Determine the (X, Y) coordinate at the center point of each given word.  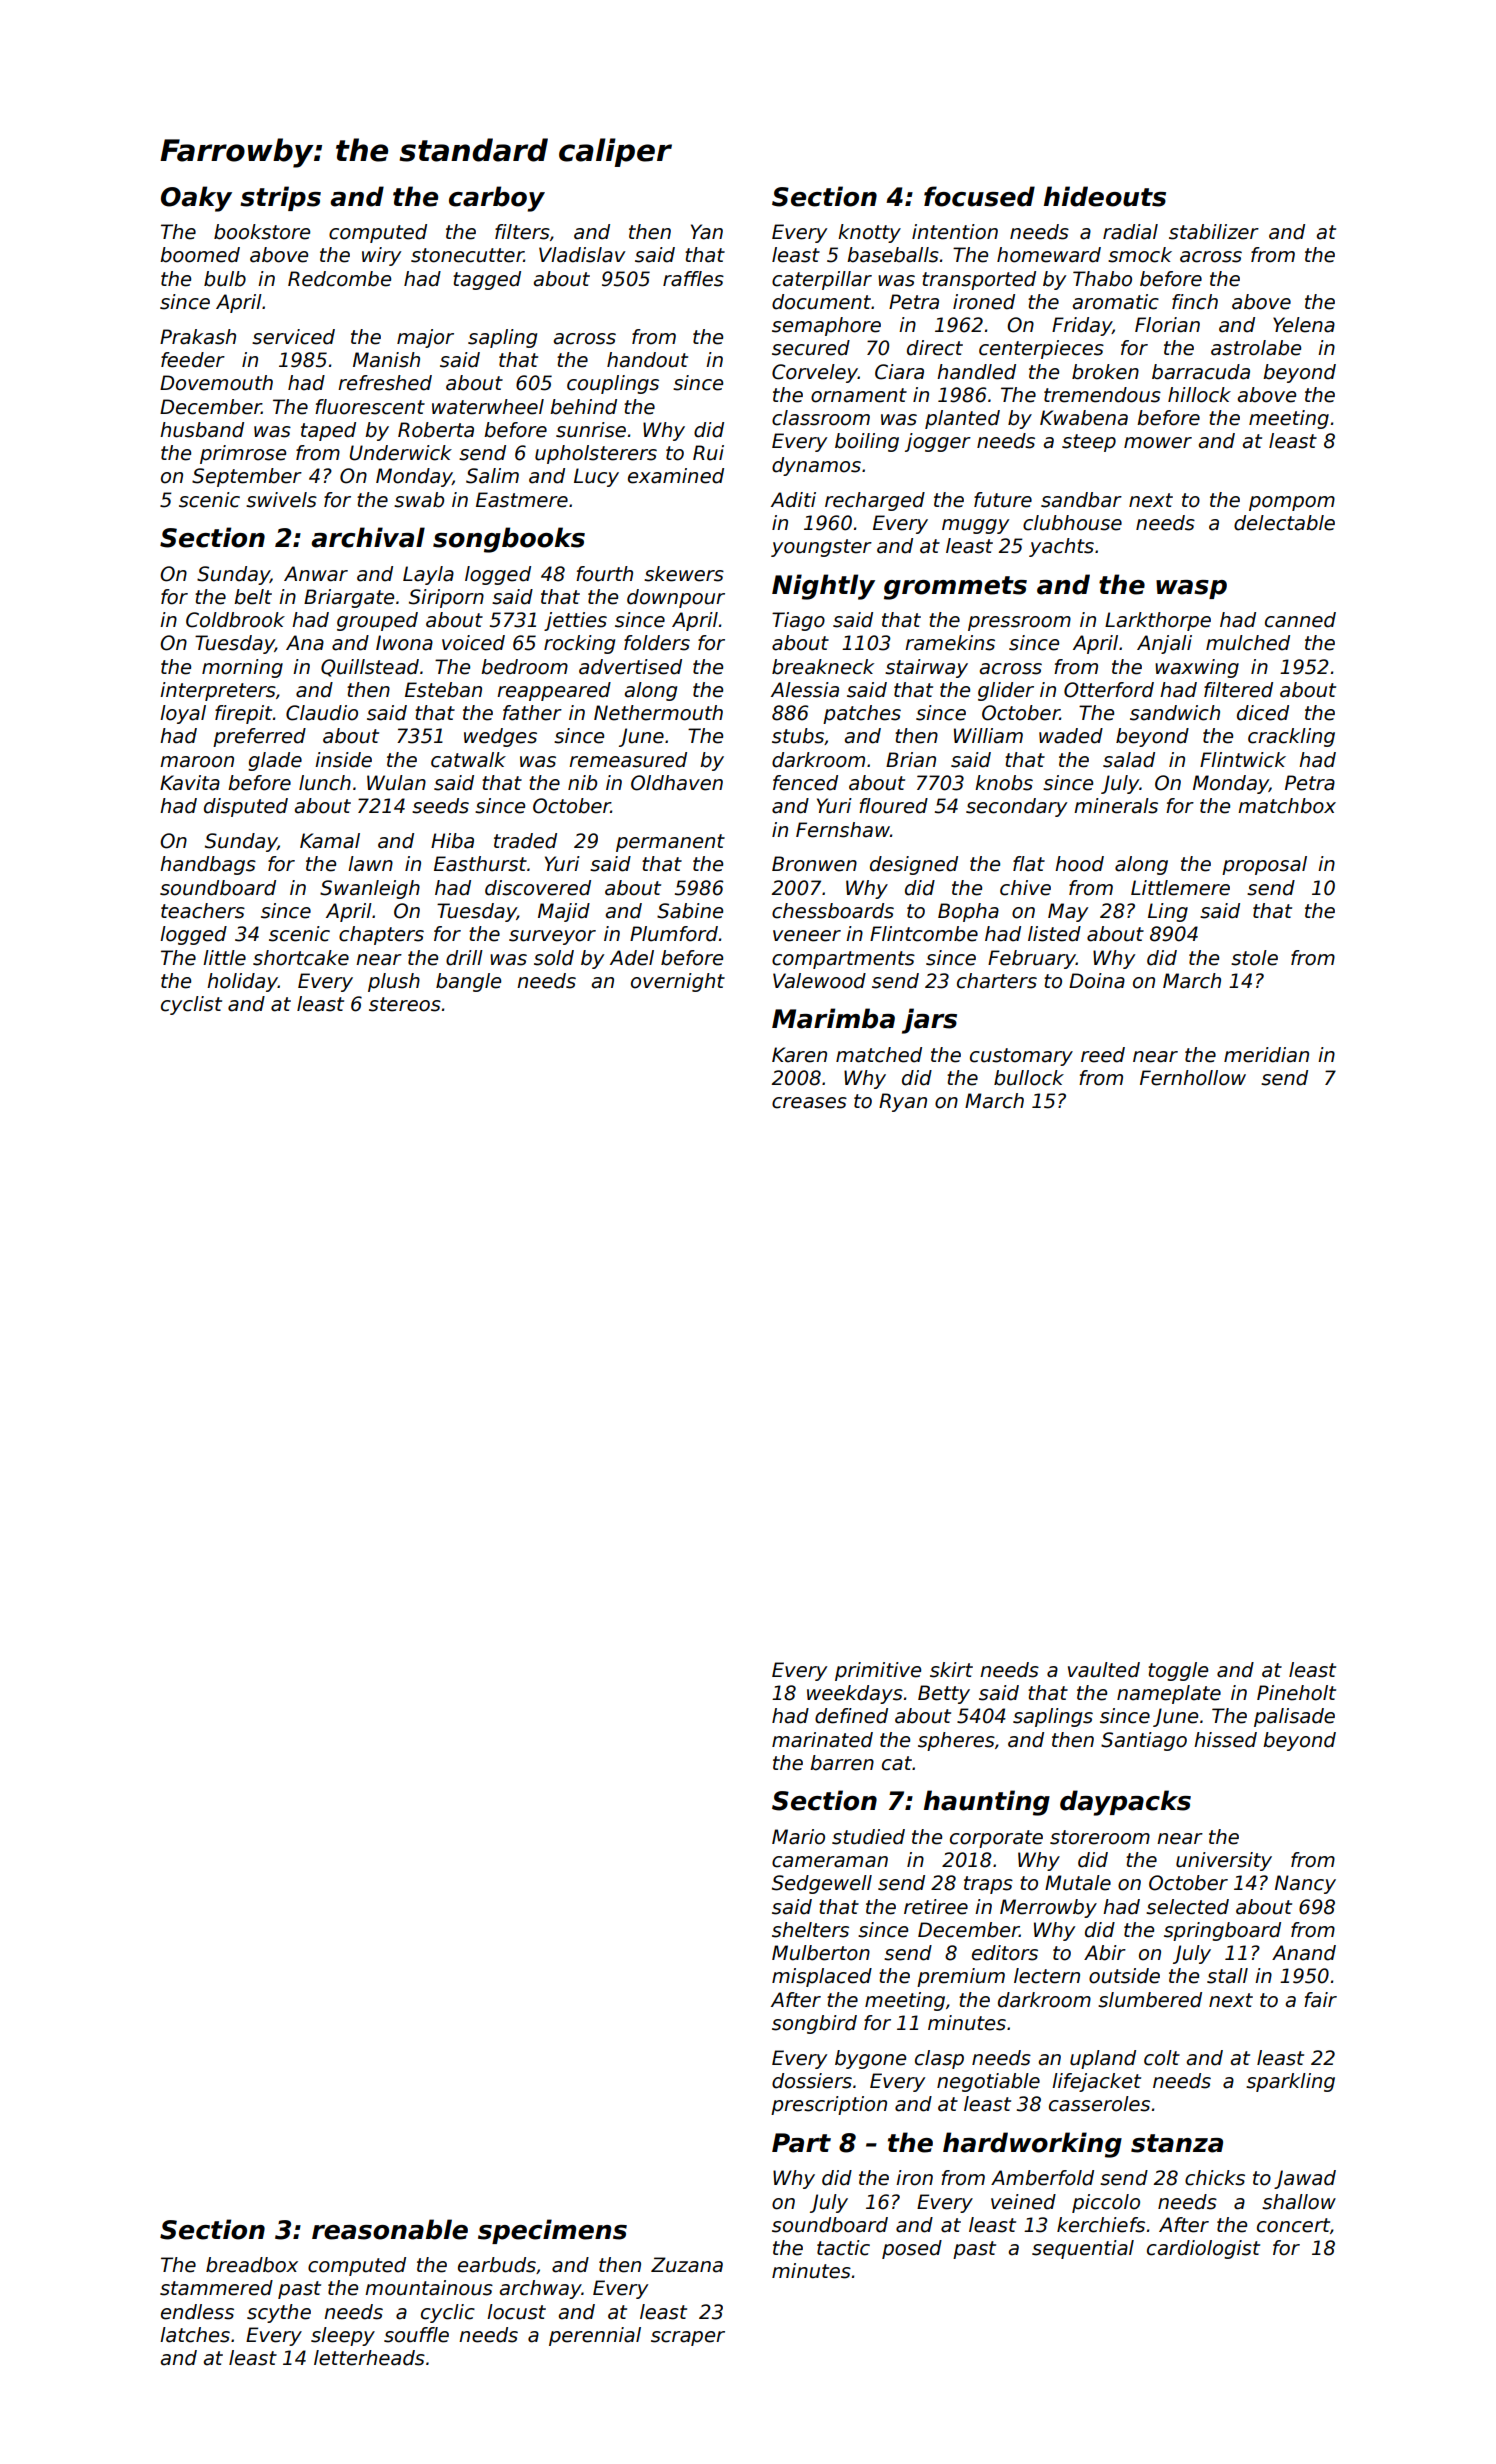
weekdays (855, 1694)
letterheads (369, 2358)
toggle (1178, 1671)
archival (368, 537)
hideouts (1105, 196)
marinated (822, 1740)
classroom (821, 418)
